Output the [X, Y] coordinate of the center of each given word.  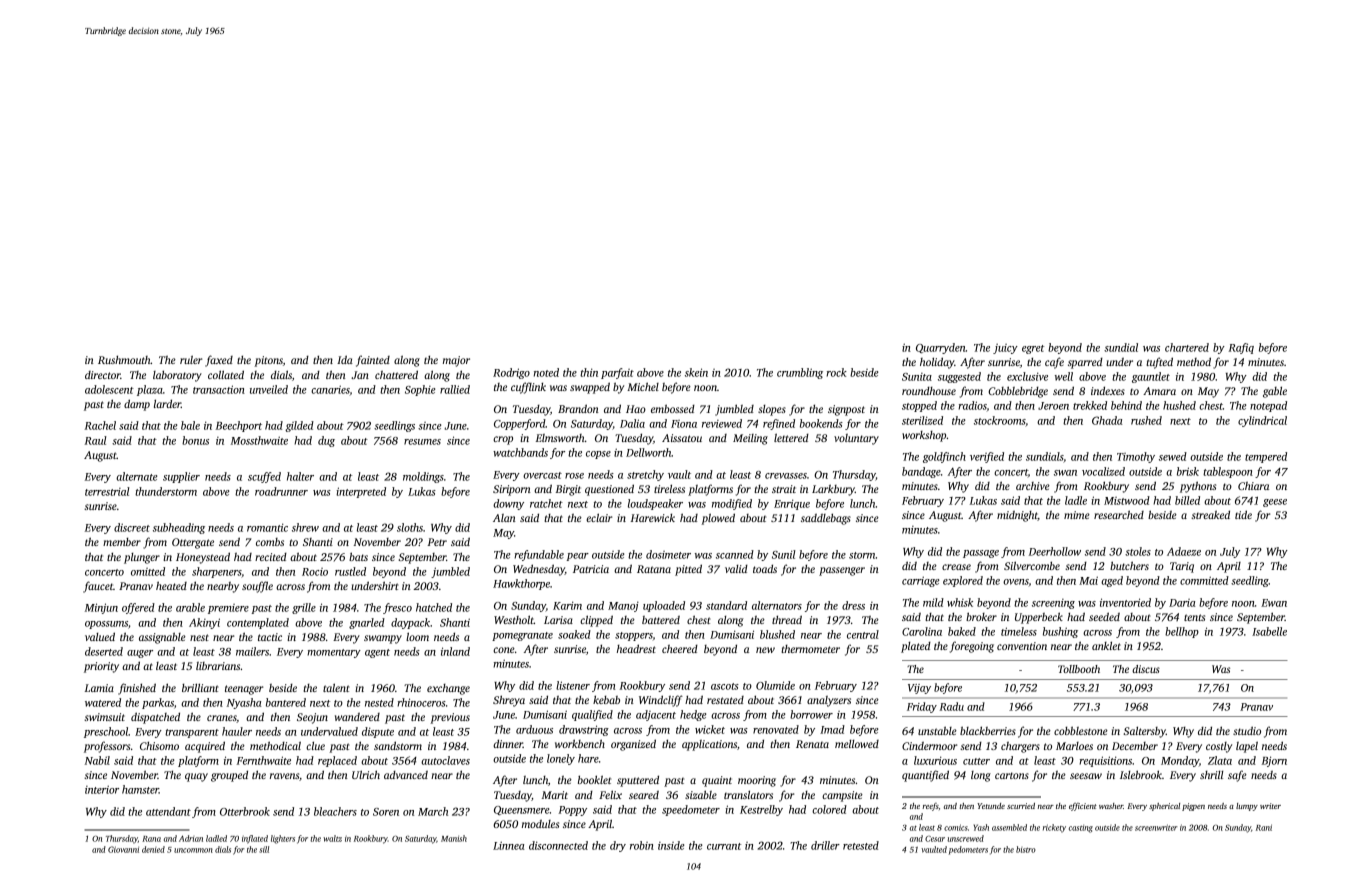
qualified [592, 715]
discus [1146, 669]
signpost [846, 410]
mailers [252, 651]
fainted [373, 361]
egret [1033, 349]
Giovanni [123, 849]
